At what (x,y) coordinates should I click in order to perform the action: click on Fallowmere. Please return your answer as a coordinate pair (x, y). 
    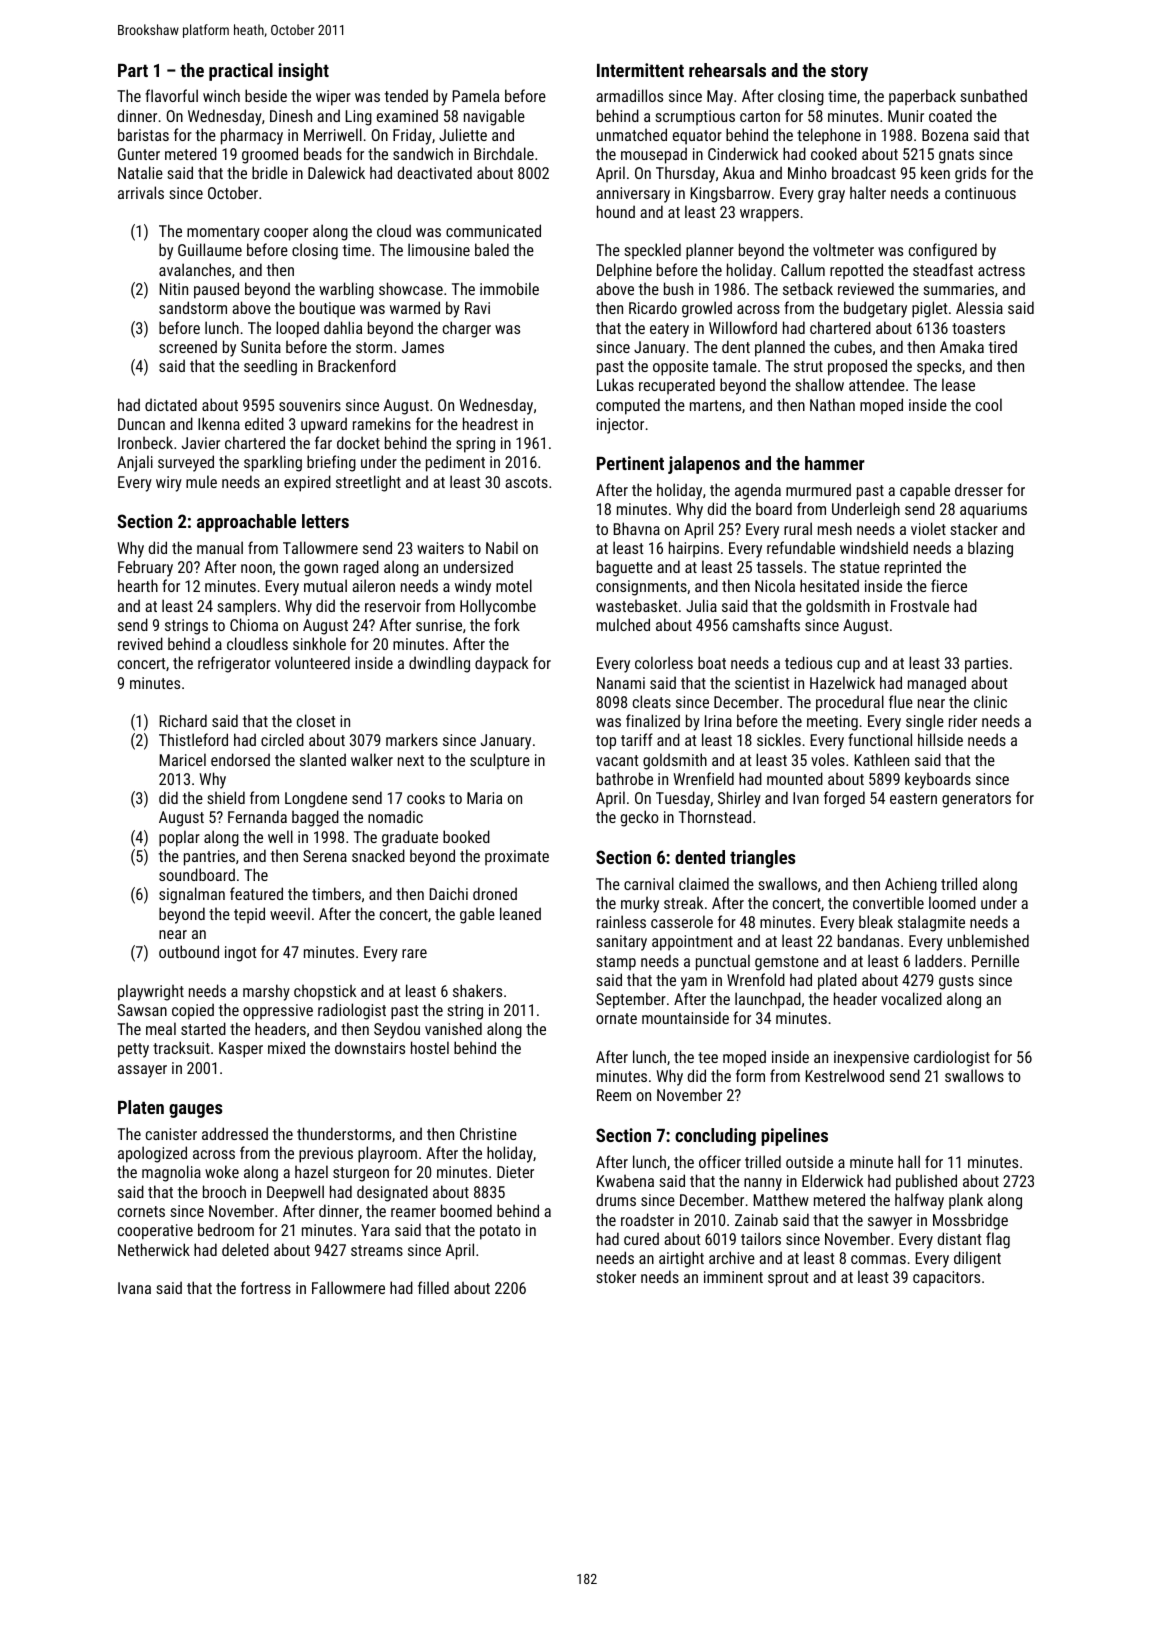
    Looking at the image, I should click on (348, 1287).
